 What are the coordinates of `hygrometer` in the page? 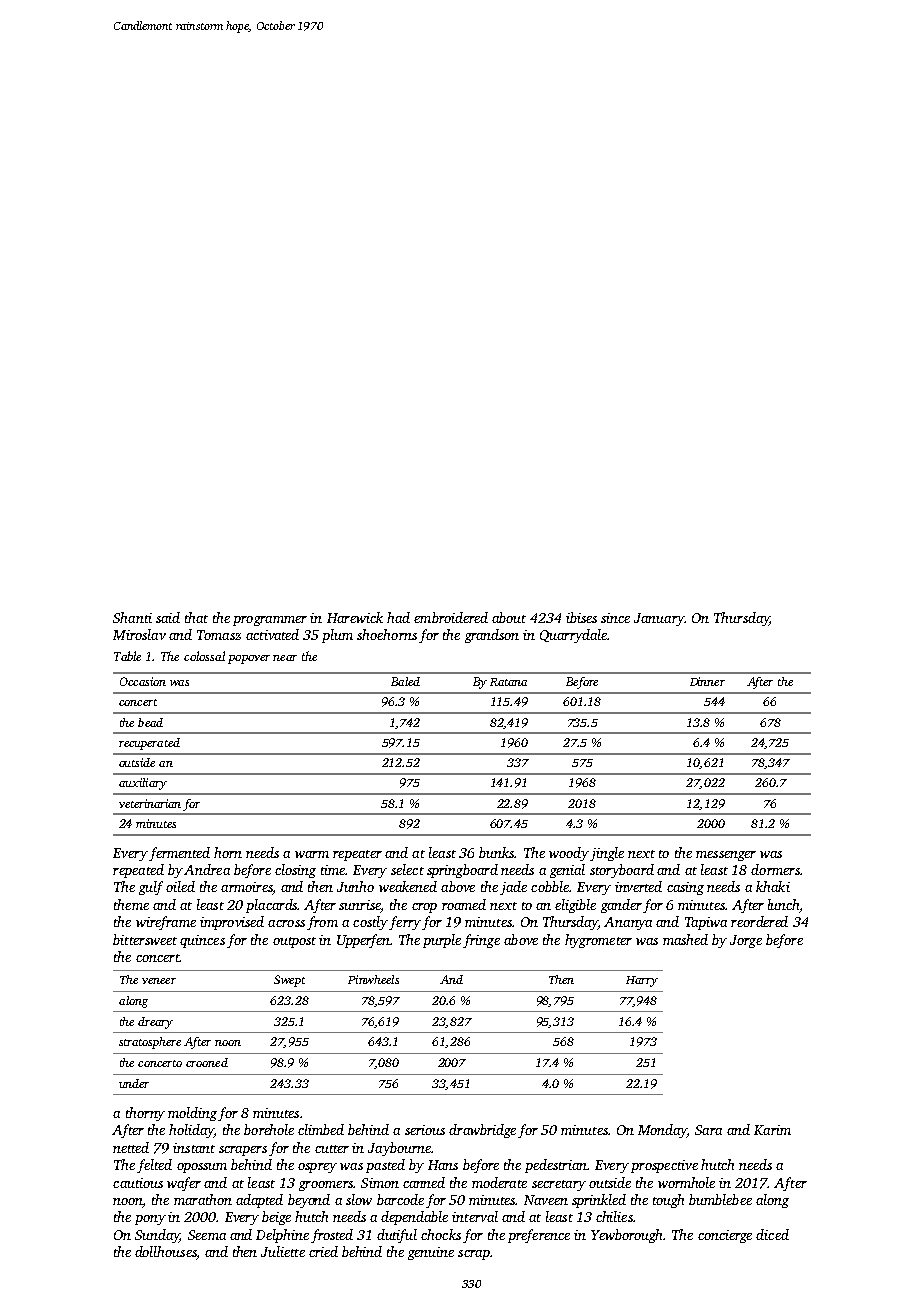 It's located at (598, 941).
